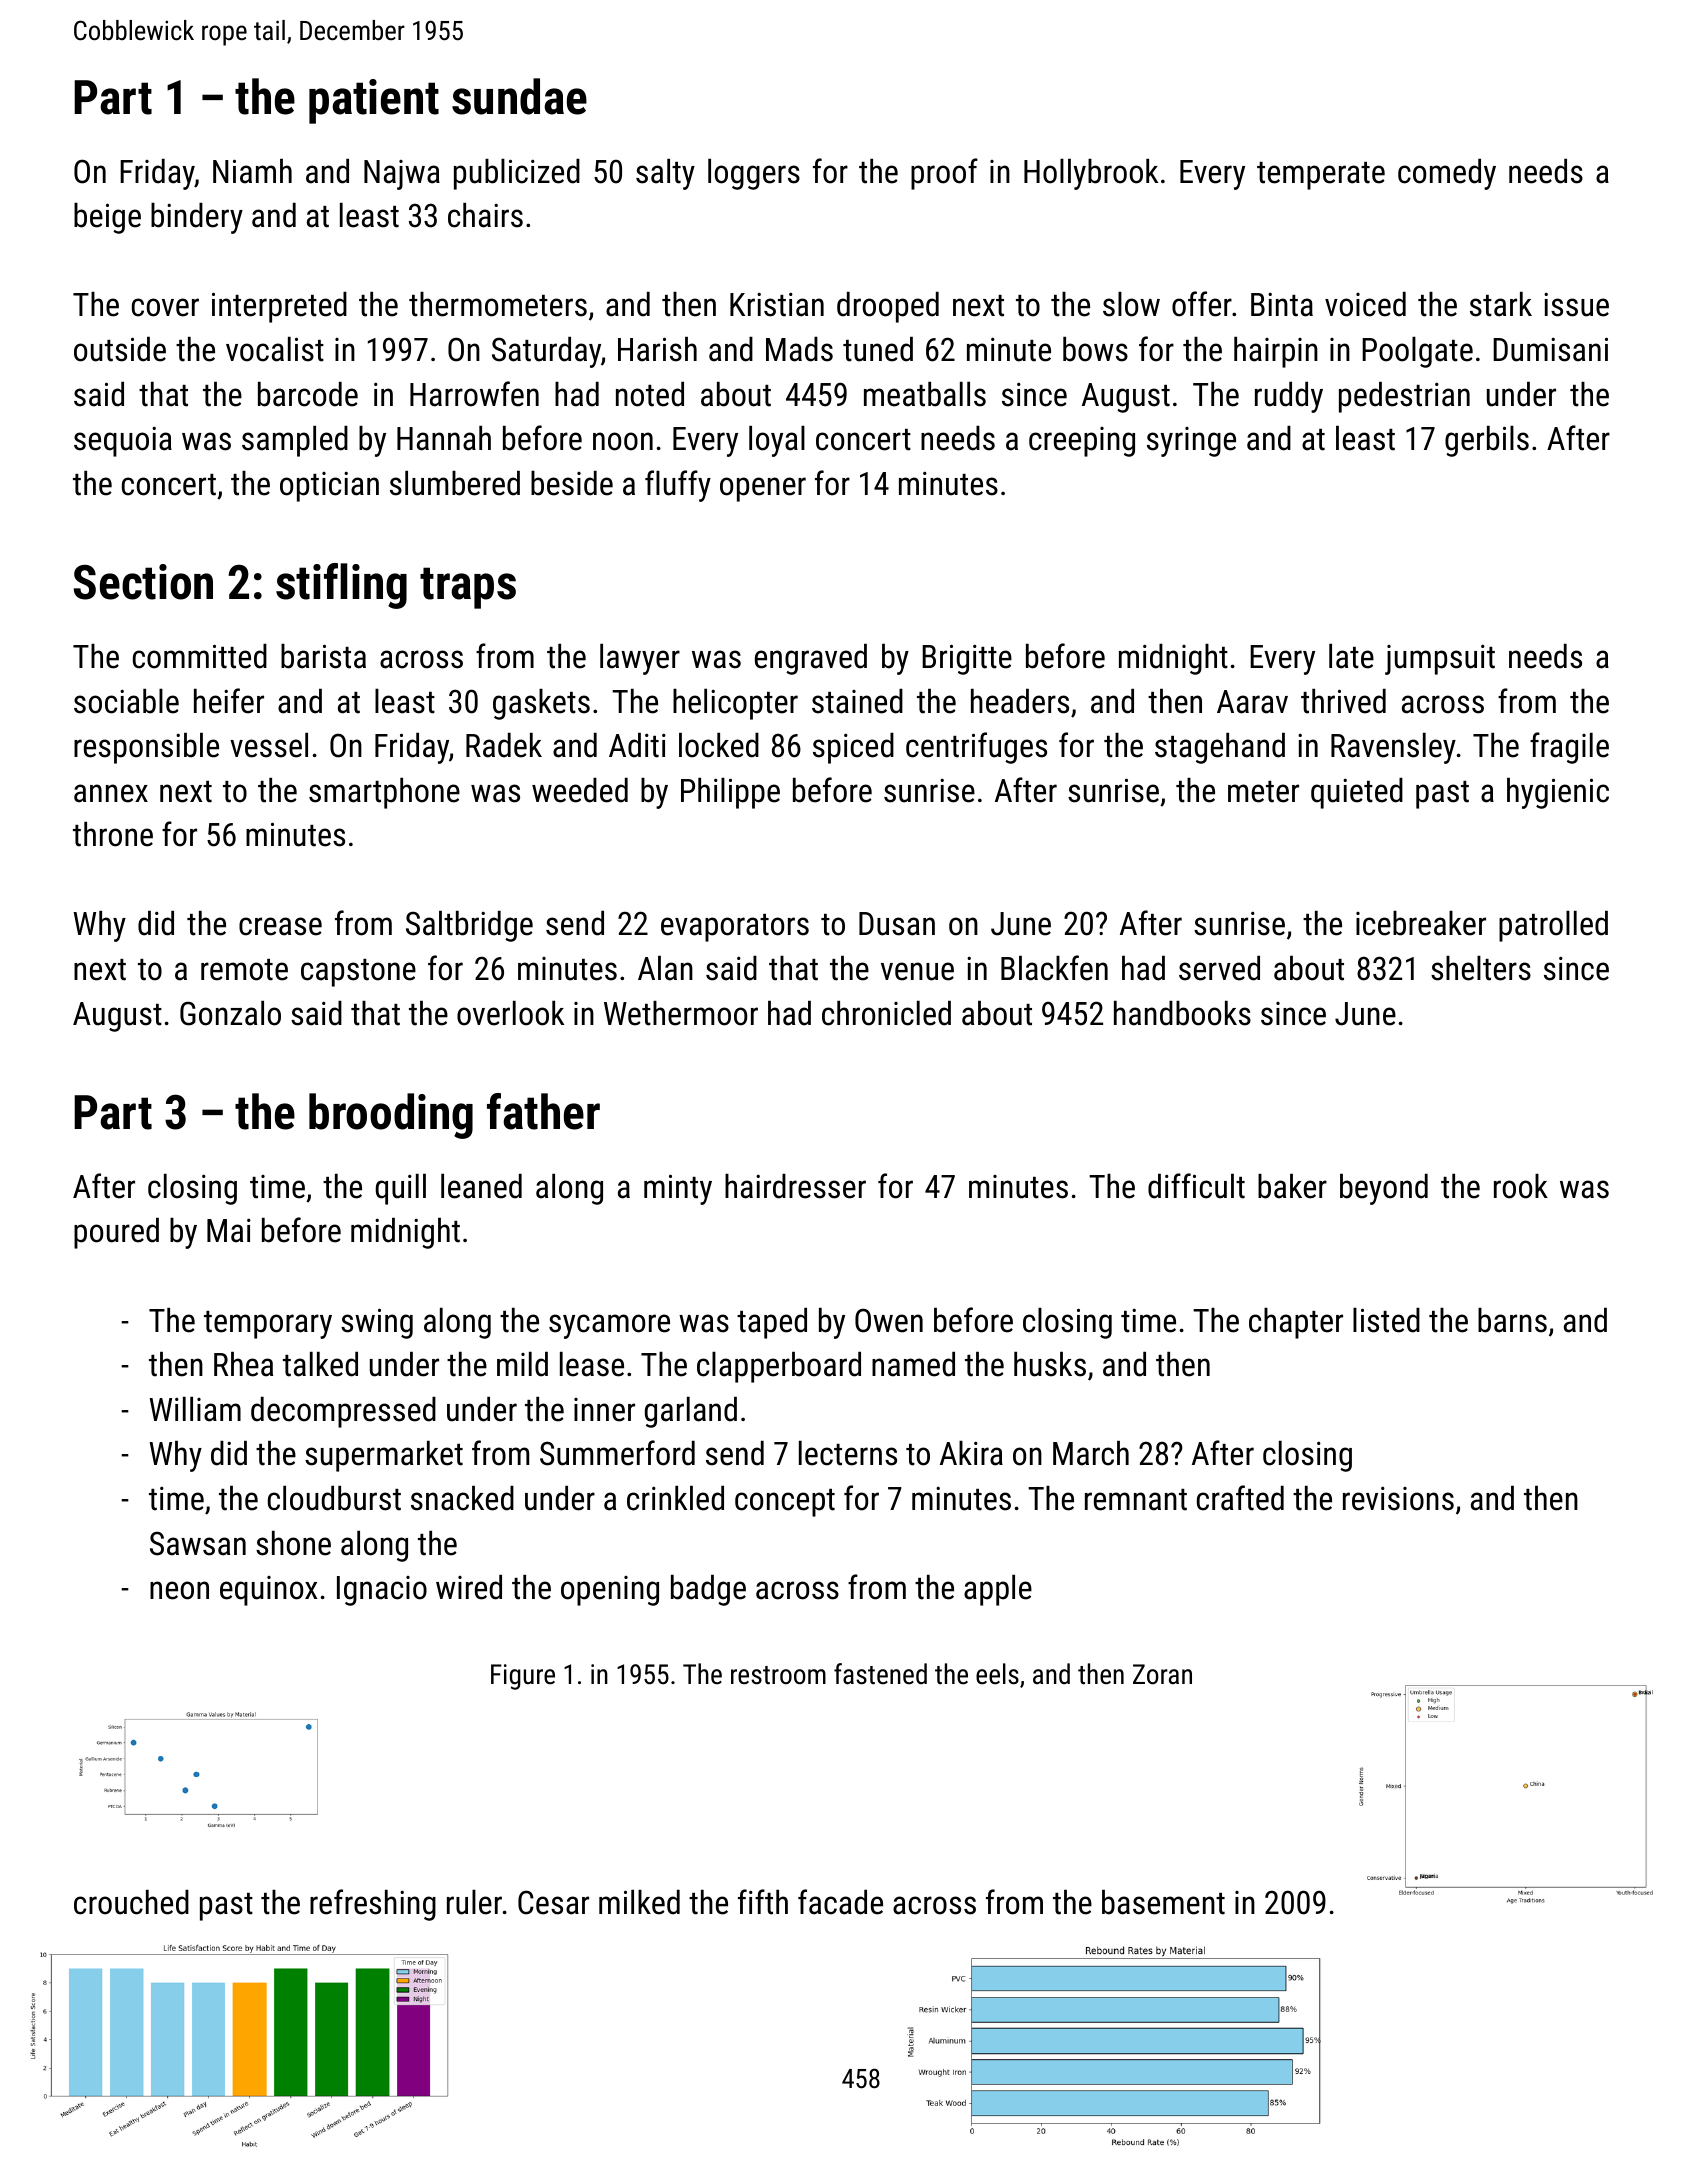 The image size is (1683, 2178). Describe the element at coordinates (888, 307) in the screenshot. I see `drooped` at that location.
